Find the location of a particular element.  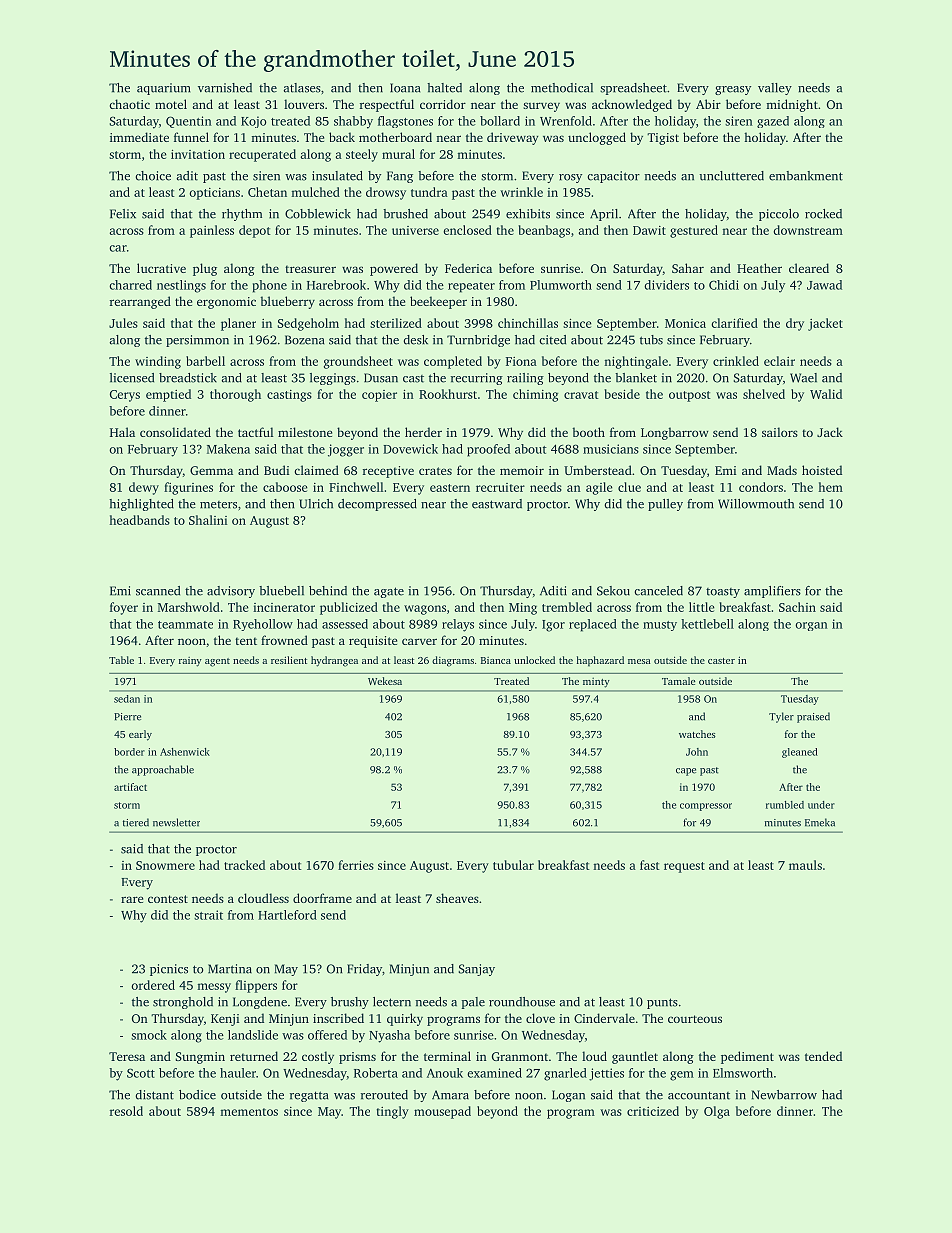

rearranged is located at coordinates (140, 302).
